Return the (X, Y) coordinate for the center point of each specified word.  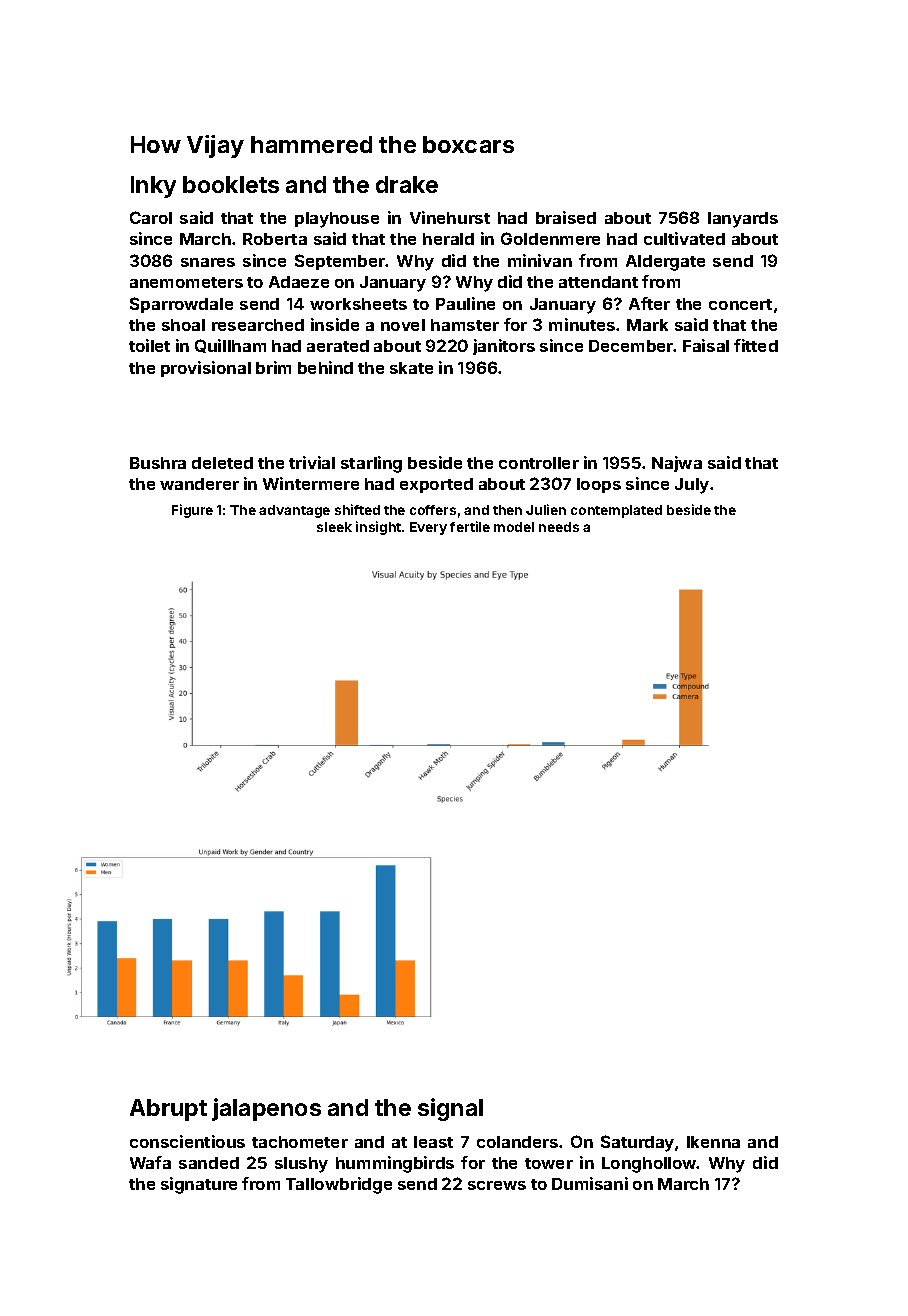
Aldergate (665, 263)
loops (599, 485)
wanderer (199, 484)
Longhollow (649, 1165)
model (514, 527)
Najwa (677, 464)
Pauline (465, 303)
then (507, 510)
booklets (231, 184)
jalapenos (266, 1109)
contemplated (616, 511)
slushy (301, 1165)
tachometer (300, 1142)
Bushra (158, 463)
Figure (192, 511)
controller (539, 463)
